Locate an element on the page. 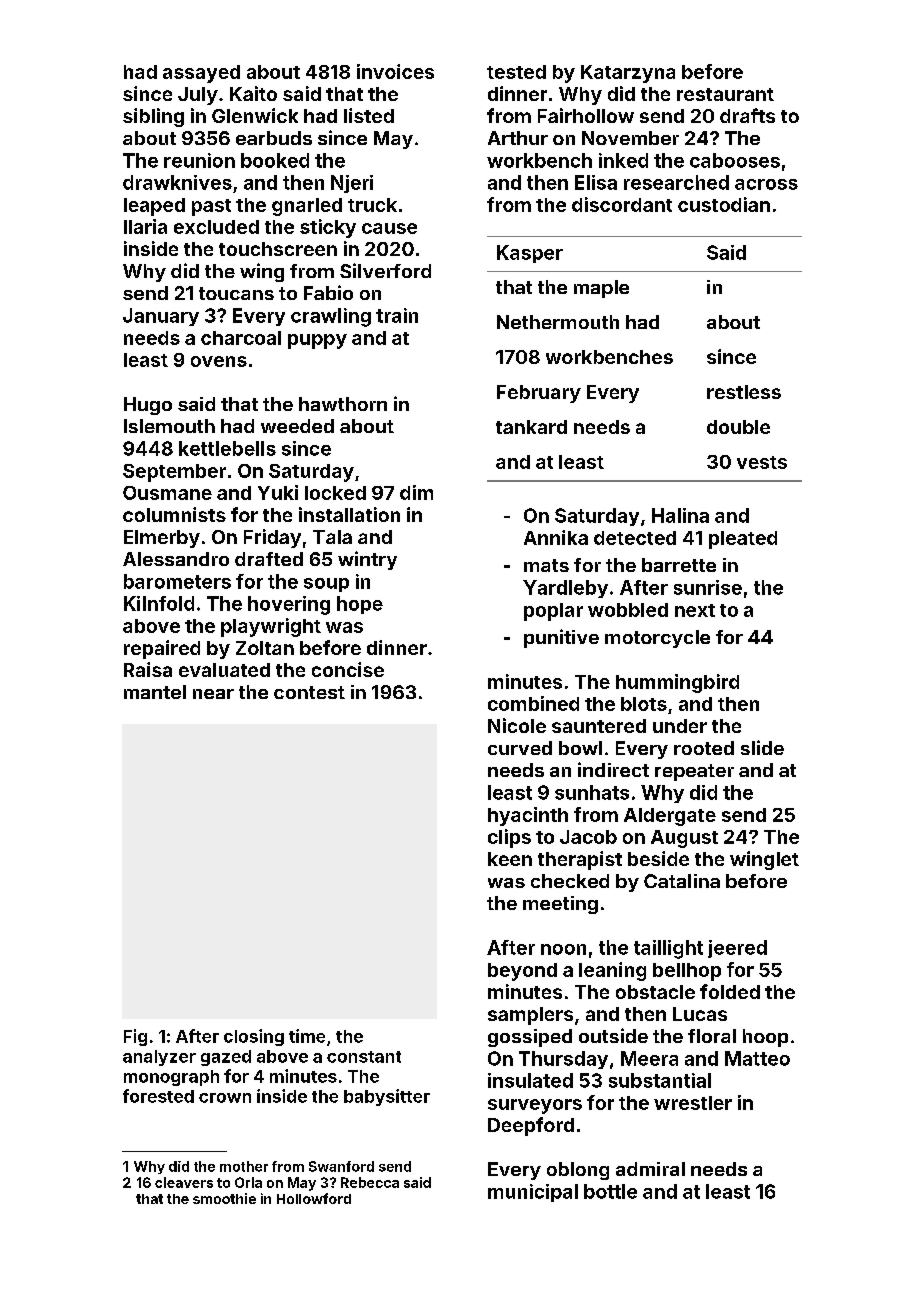 This document has width=924, height=1311. constant is located at coordinates (364, 1057).
